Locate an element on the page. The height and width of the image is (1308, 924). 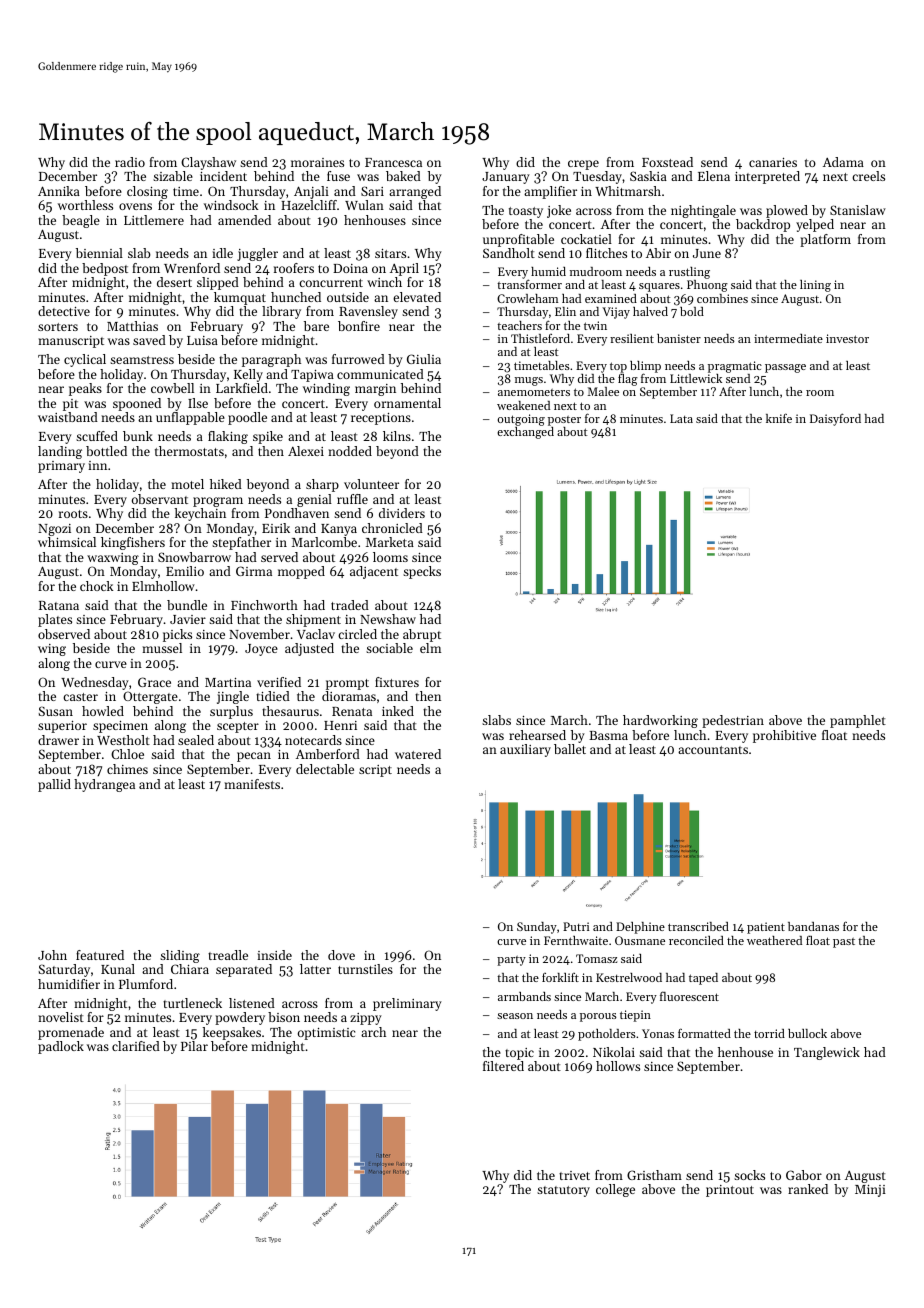
Foxstead is located at coordinates (667, 162).
